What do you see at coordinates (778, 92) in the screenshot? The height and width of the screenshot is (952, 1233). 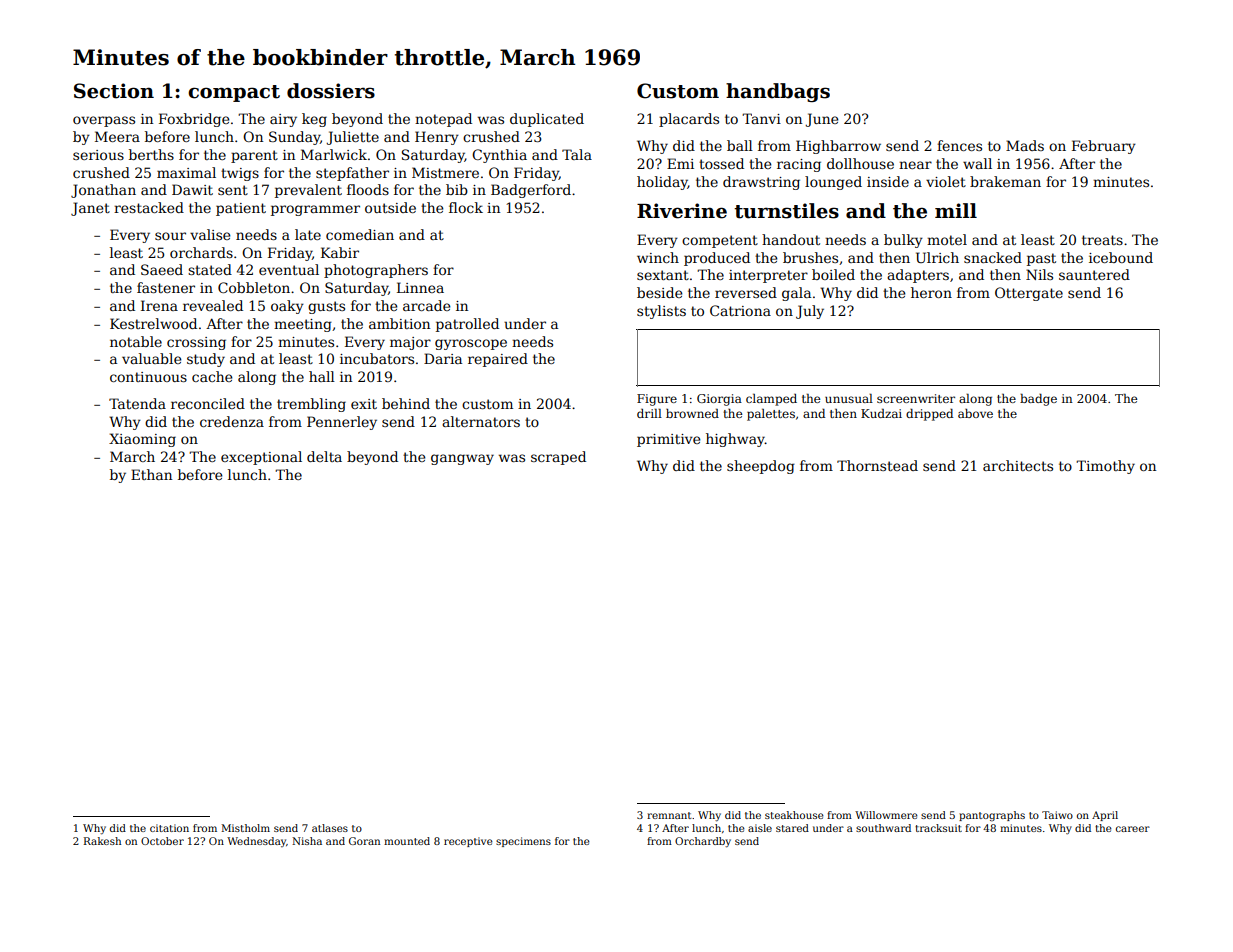 I see `handbags` at bounding box center [778, 92].
